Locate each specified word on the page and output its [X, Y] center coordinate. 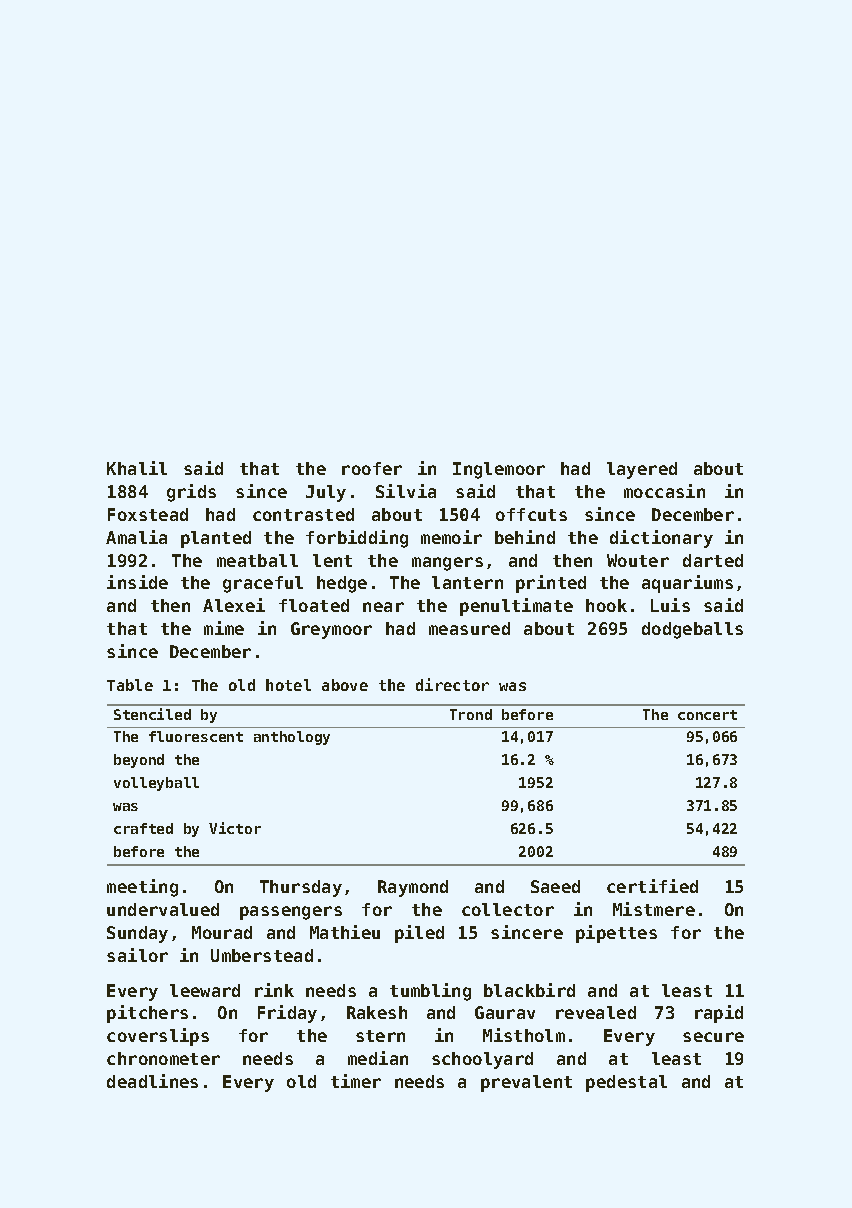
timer [356, 1081]
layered [642, 470]
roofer [372, 468]
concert [707, 715]
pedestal [626, 1083]
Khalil [137, 468]
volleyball [156, 784]
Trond [471, 714]
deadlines [152, 1081]
